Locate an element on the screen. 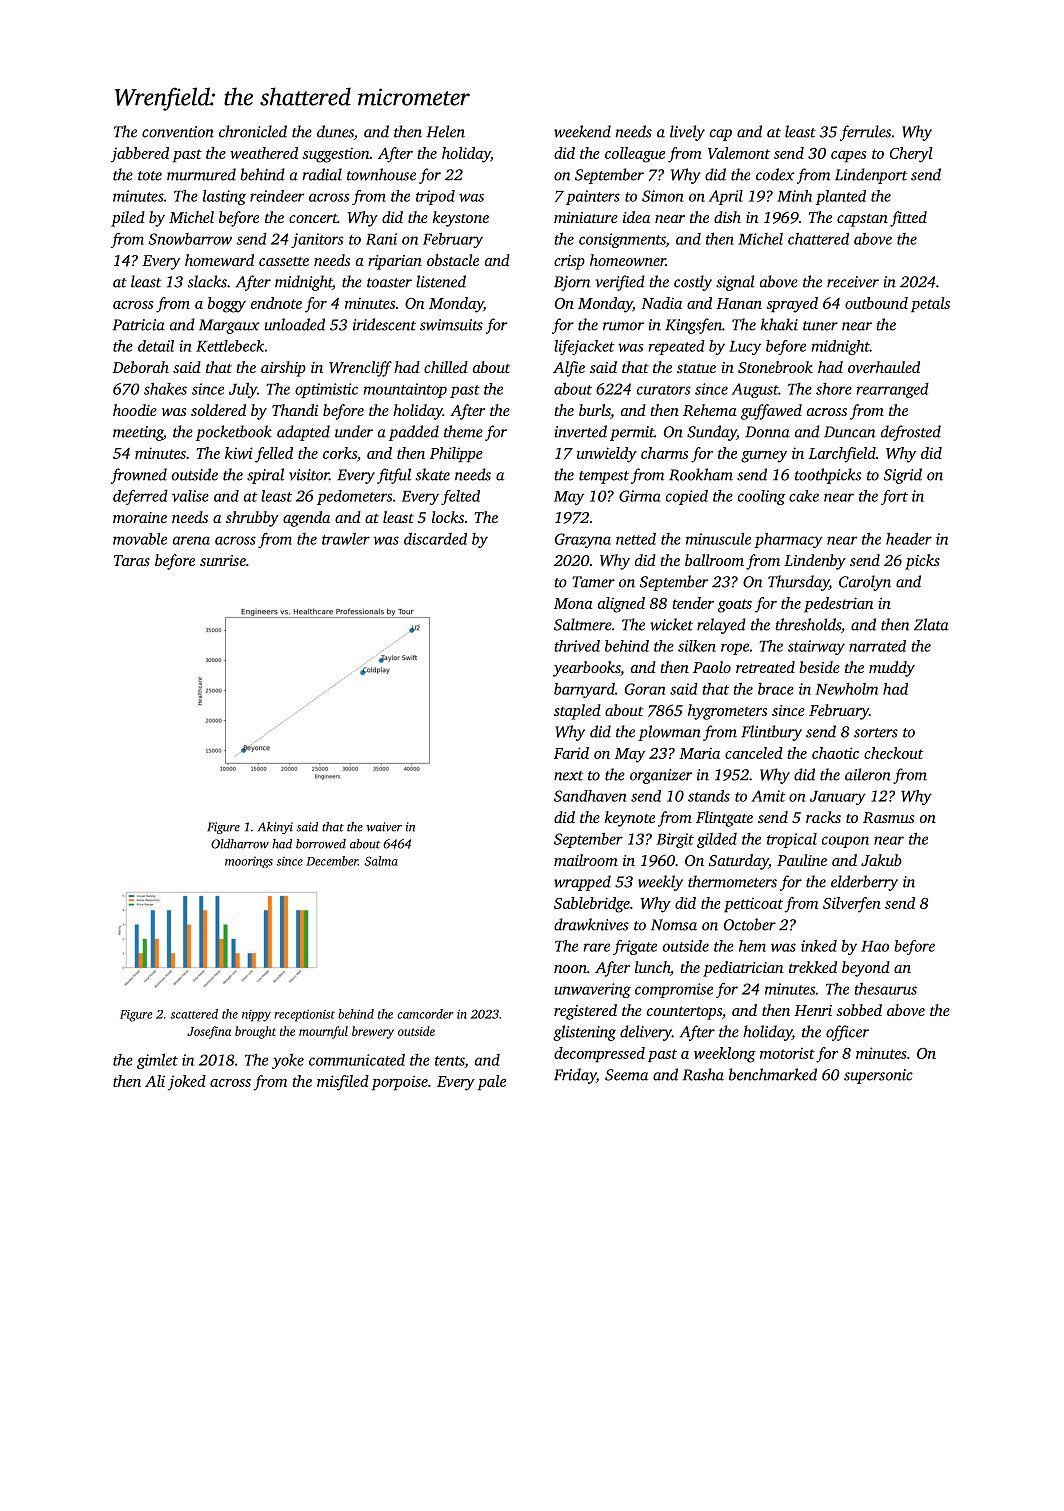 The height and width of the screenshot is (1511, 1064). motorist is located at coordinates (787, 1053).
